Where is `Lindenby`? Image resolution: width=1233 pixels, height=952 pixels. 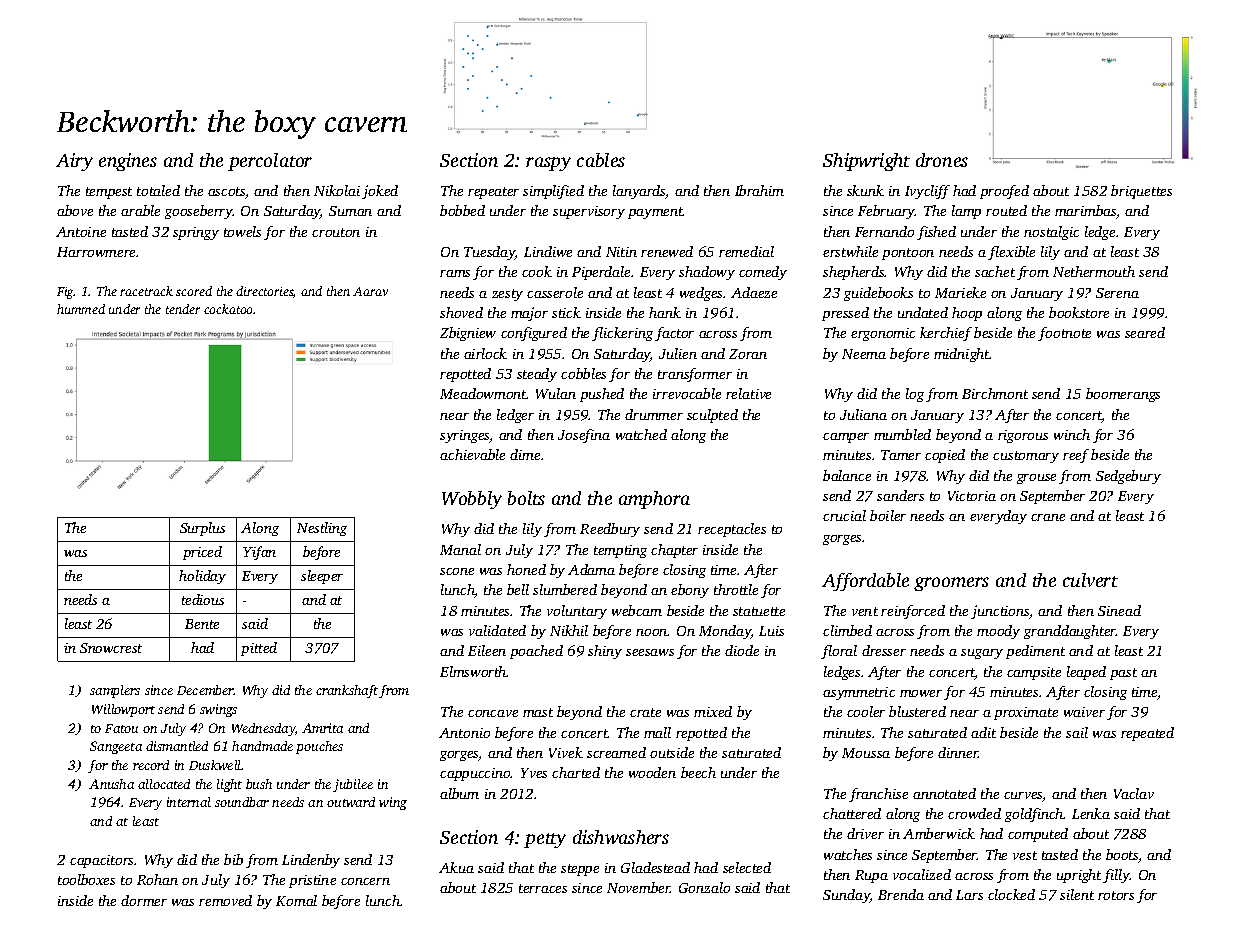
Lindenby is located at coordinates (311, 861).
